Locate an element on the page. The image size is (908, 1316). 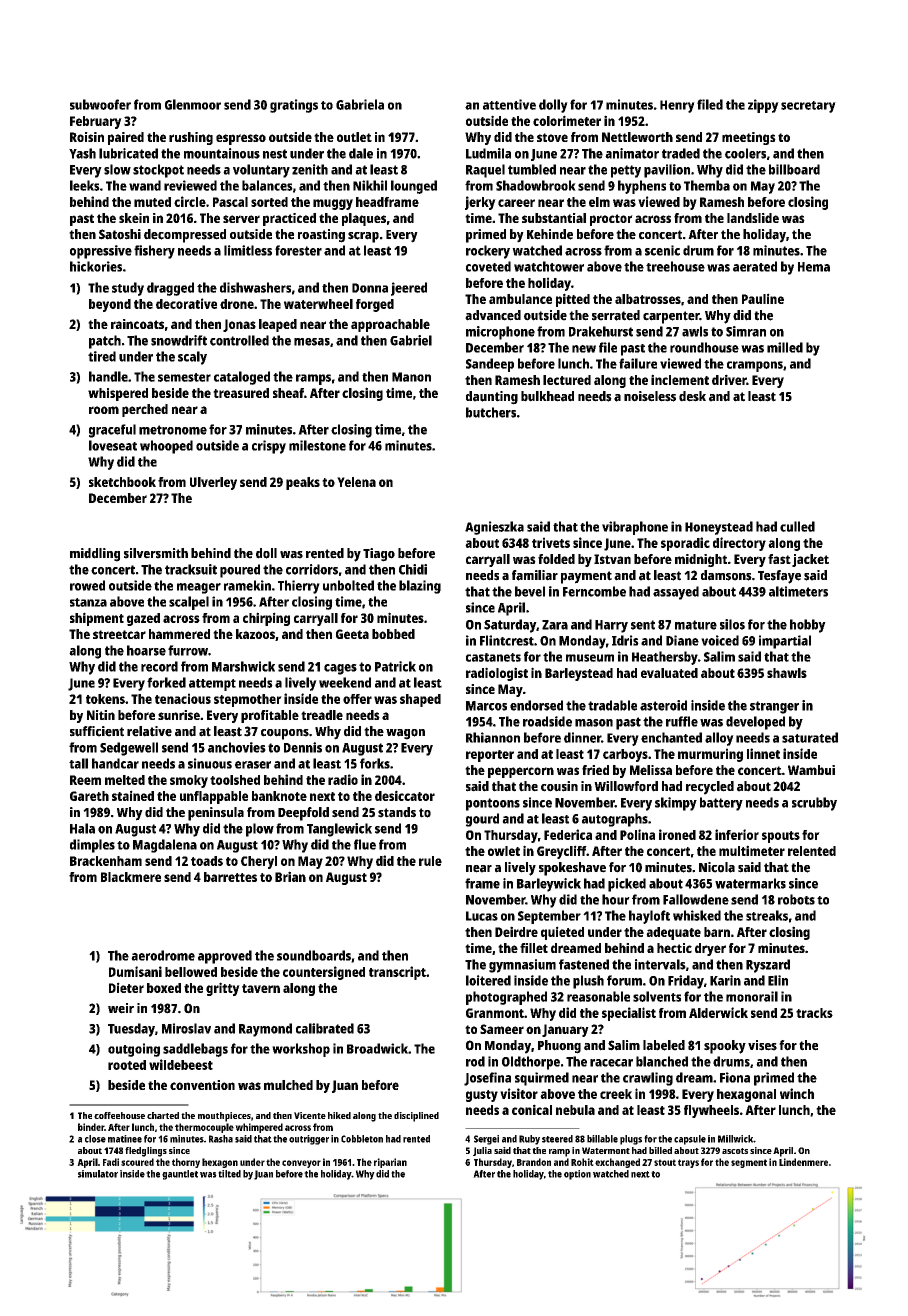
milestone is located at coordinates (317, 445).
